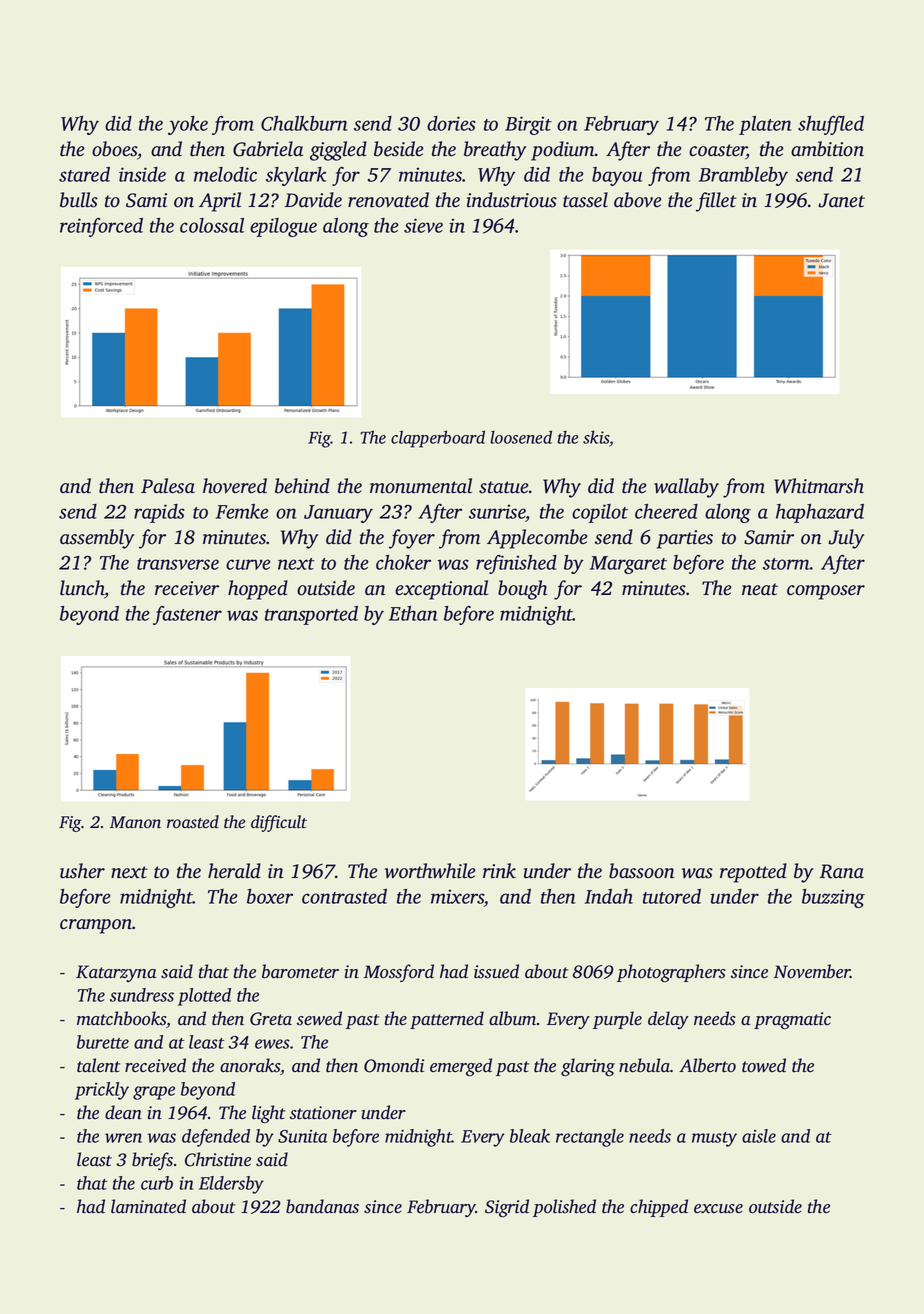 This document has width=924, height=1314. Describe the element at coordinates (685, 539) in the document. I see `parties` at that location.
